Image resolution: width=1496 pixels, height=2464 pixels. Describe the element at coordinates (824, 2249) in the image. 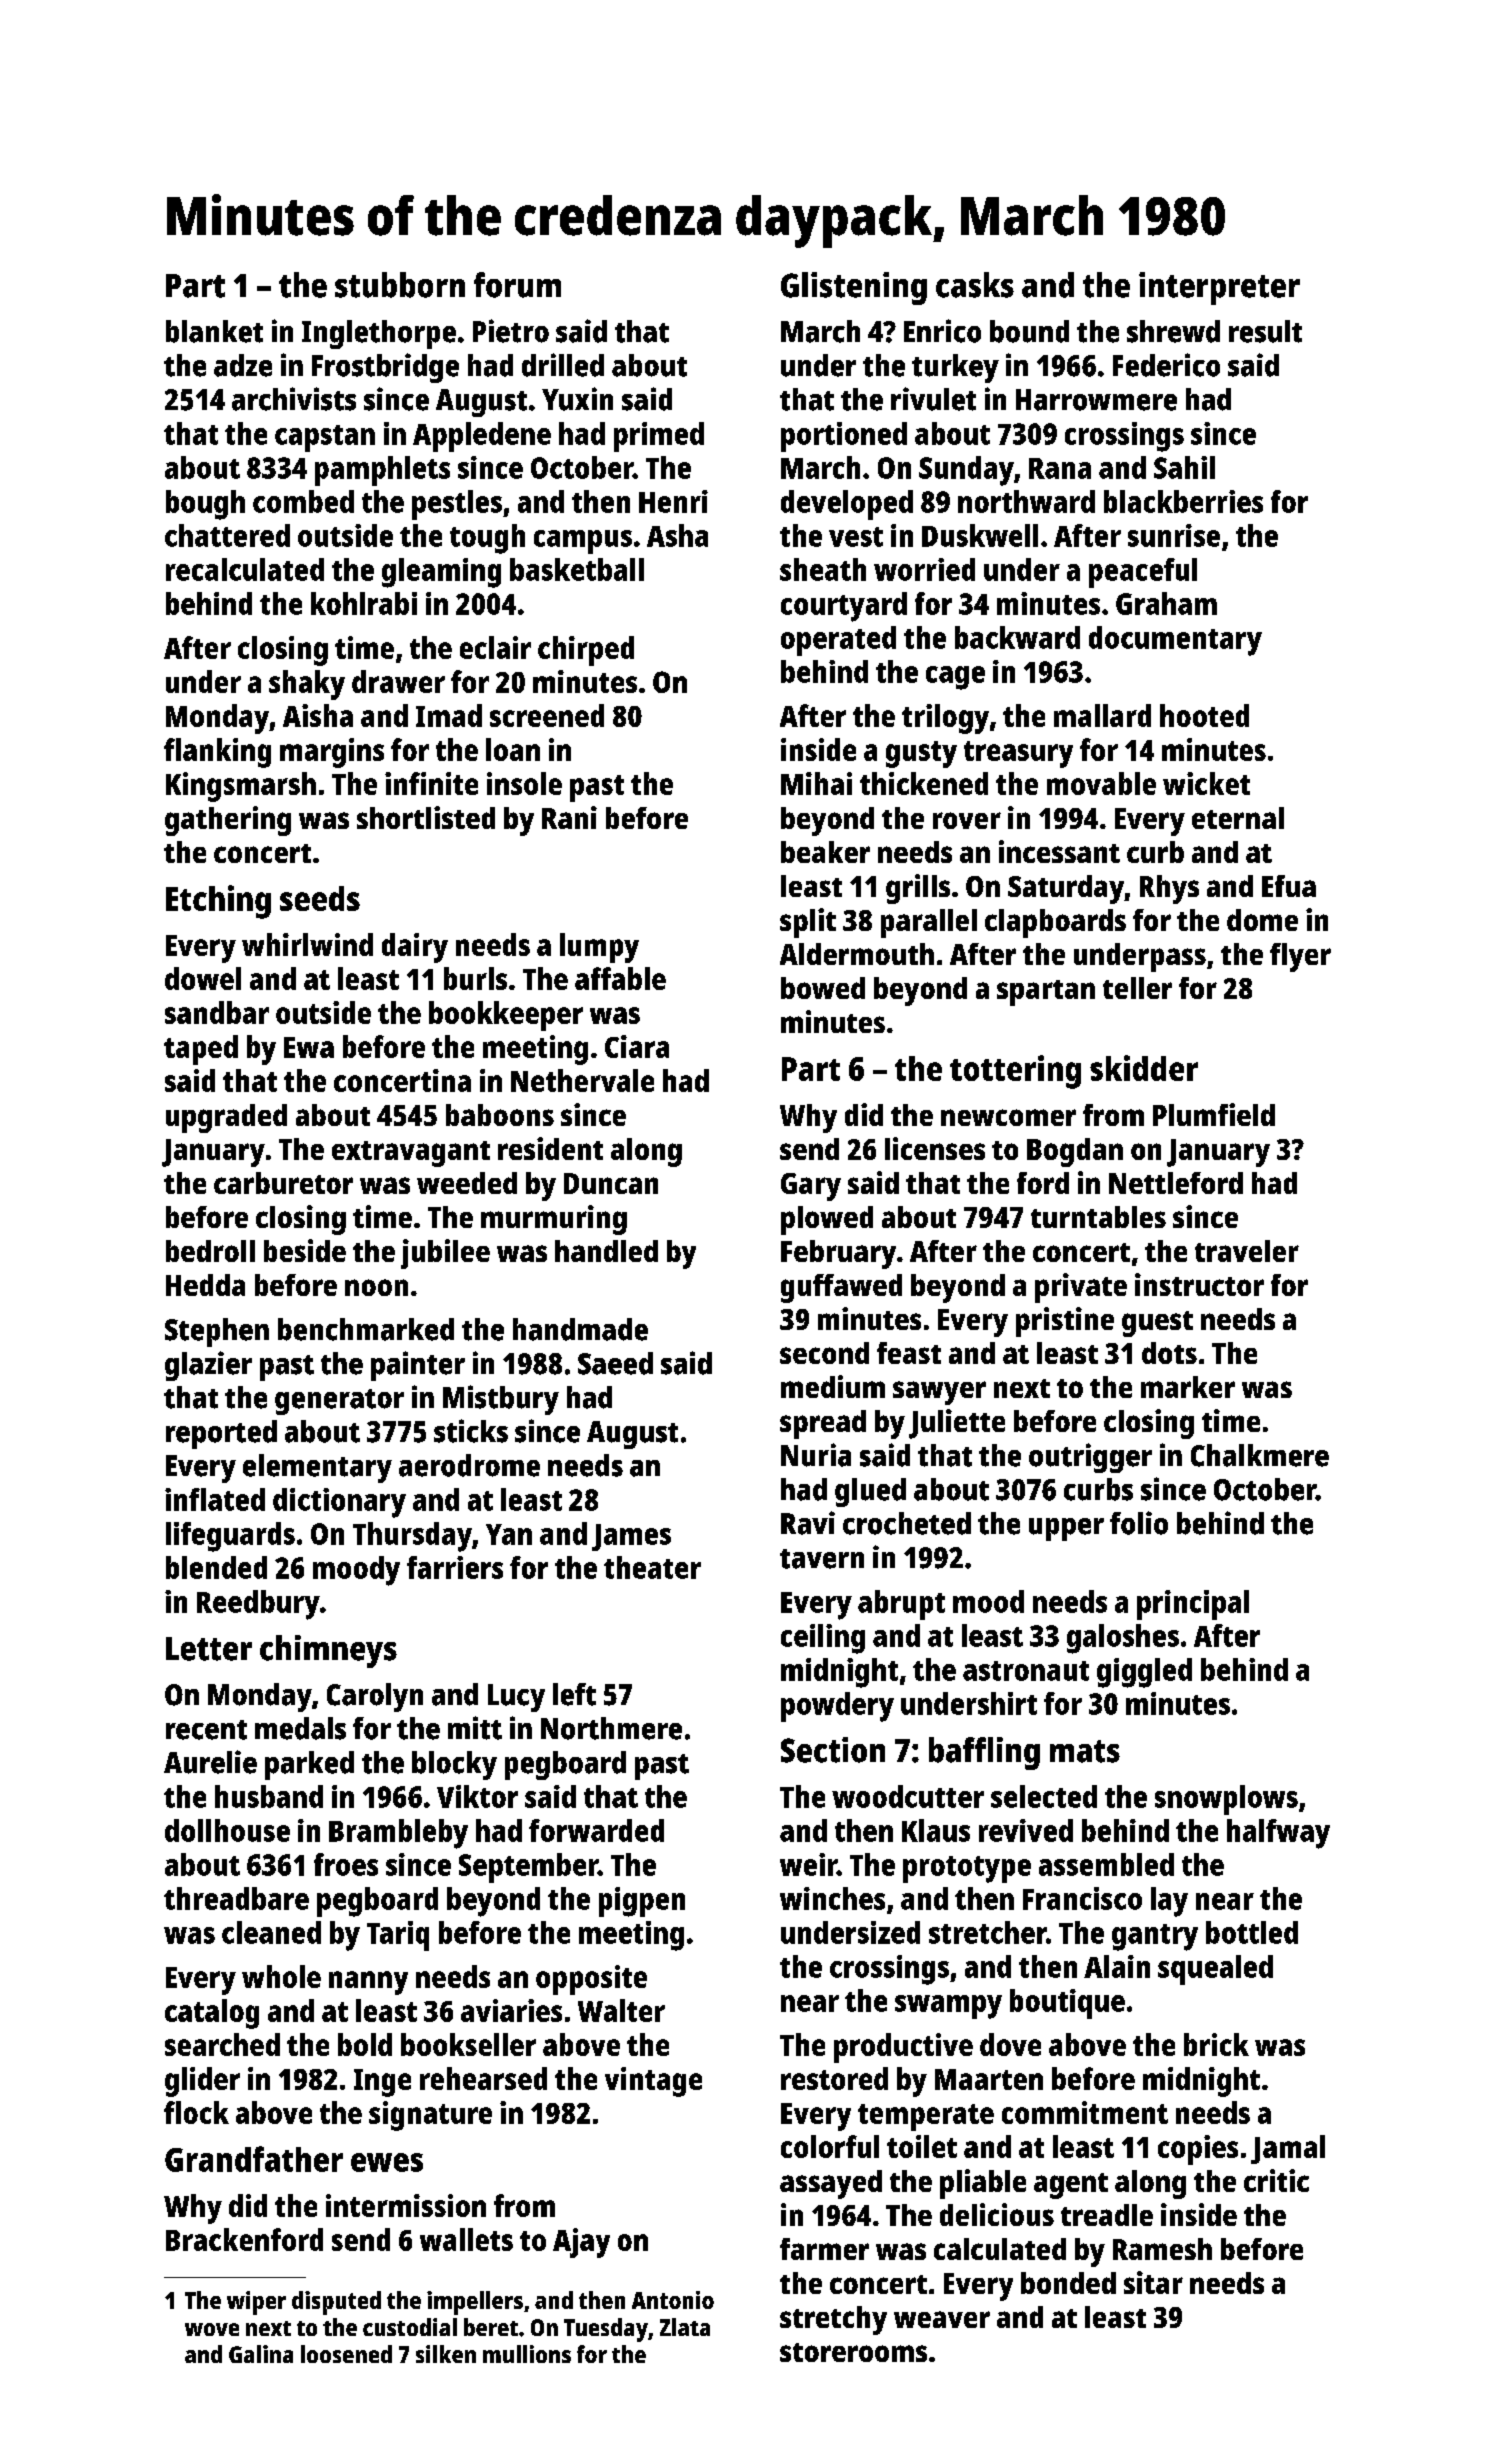

I see `farmer` at that location.
